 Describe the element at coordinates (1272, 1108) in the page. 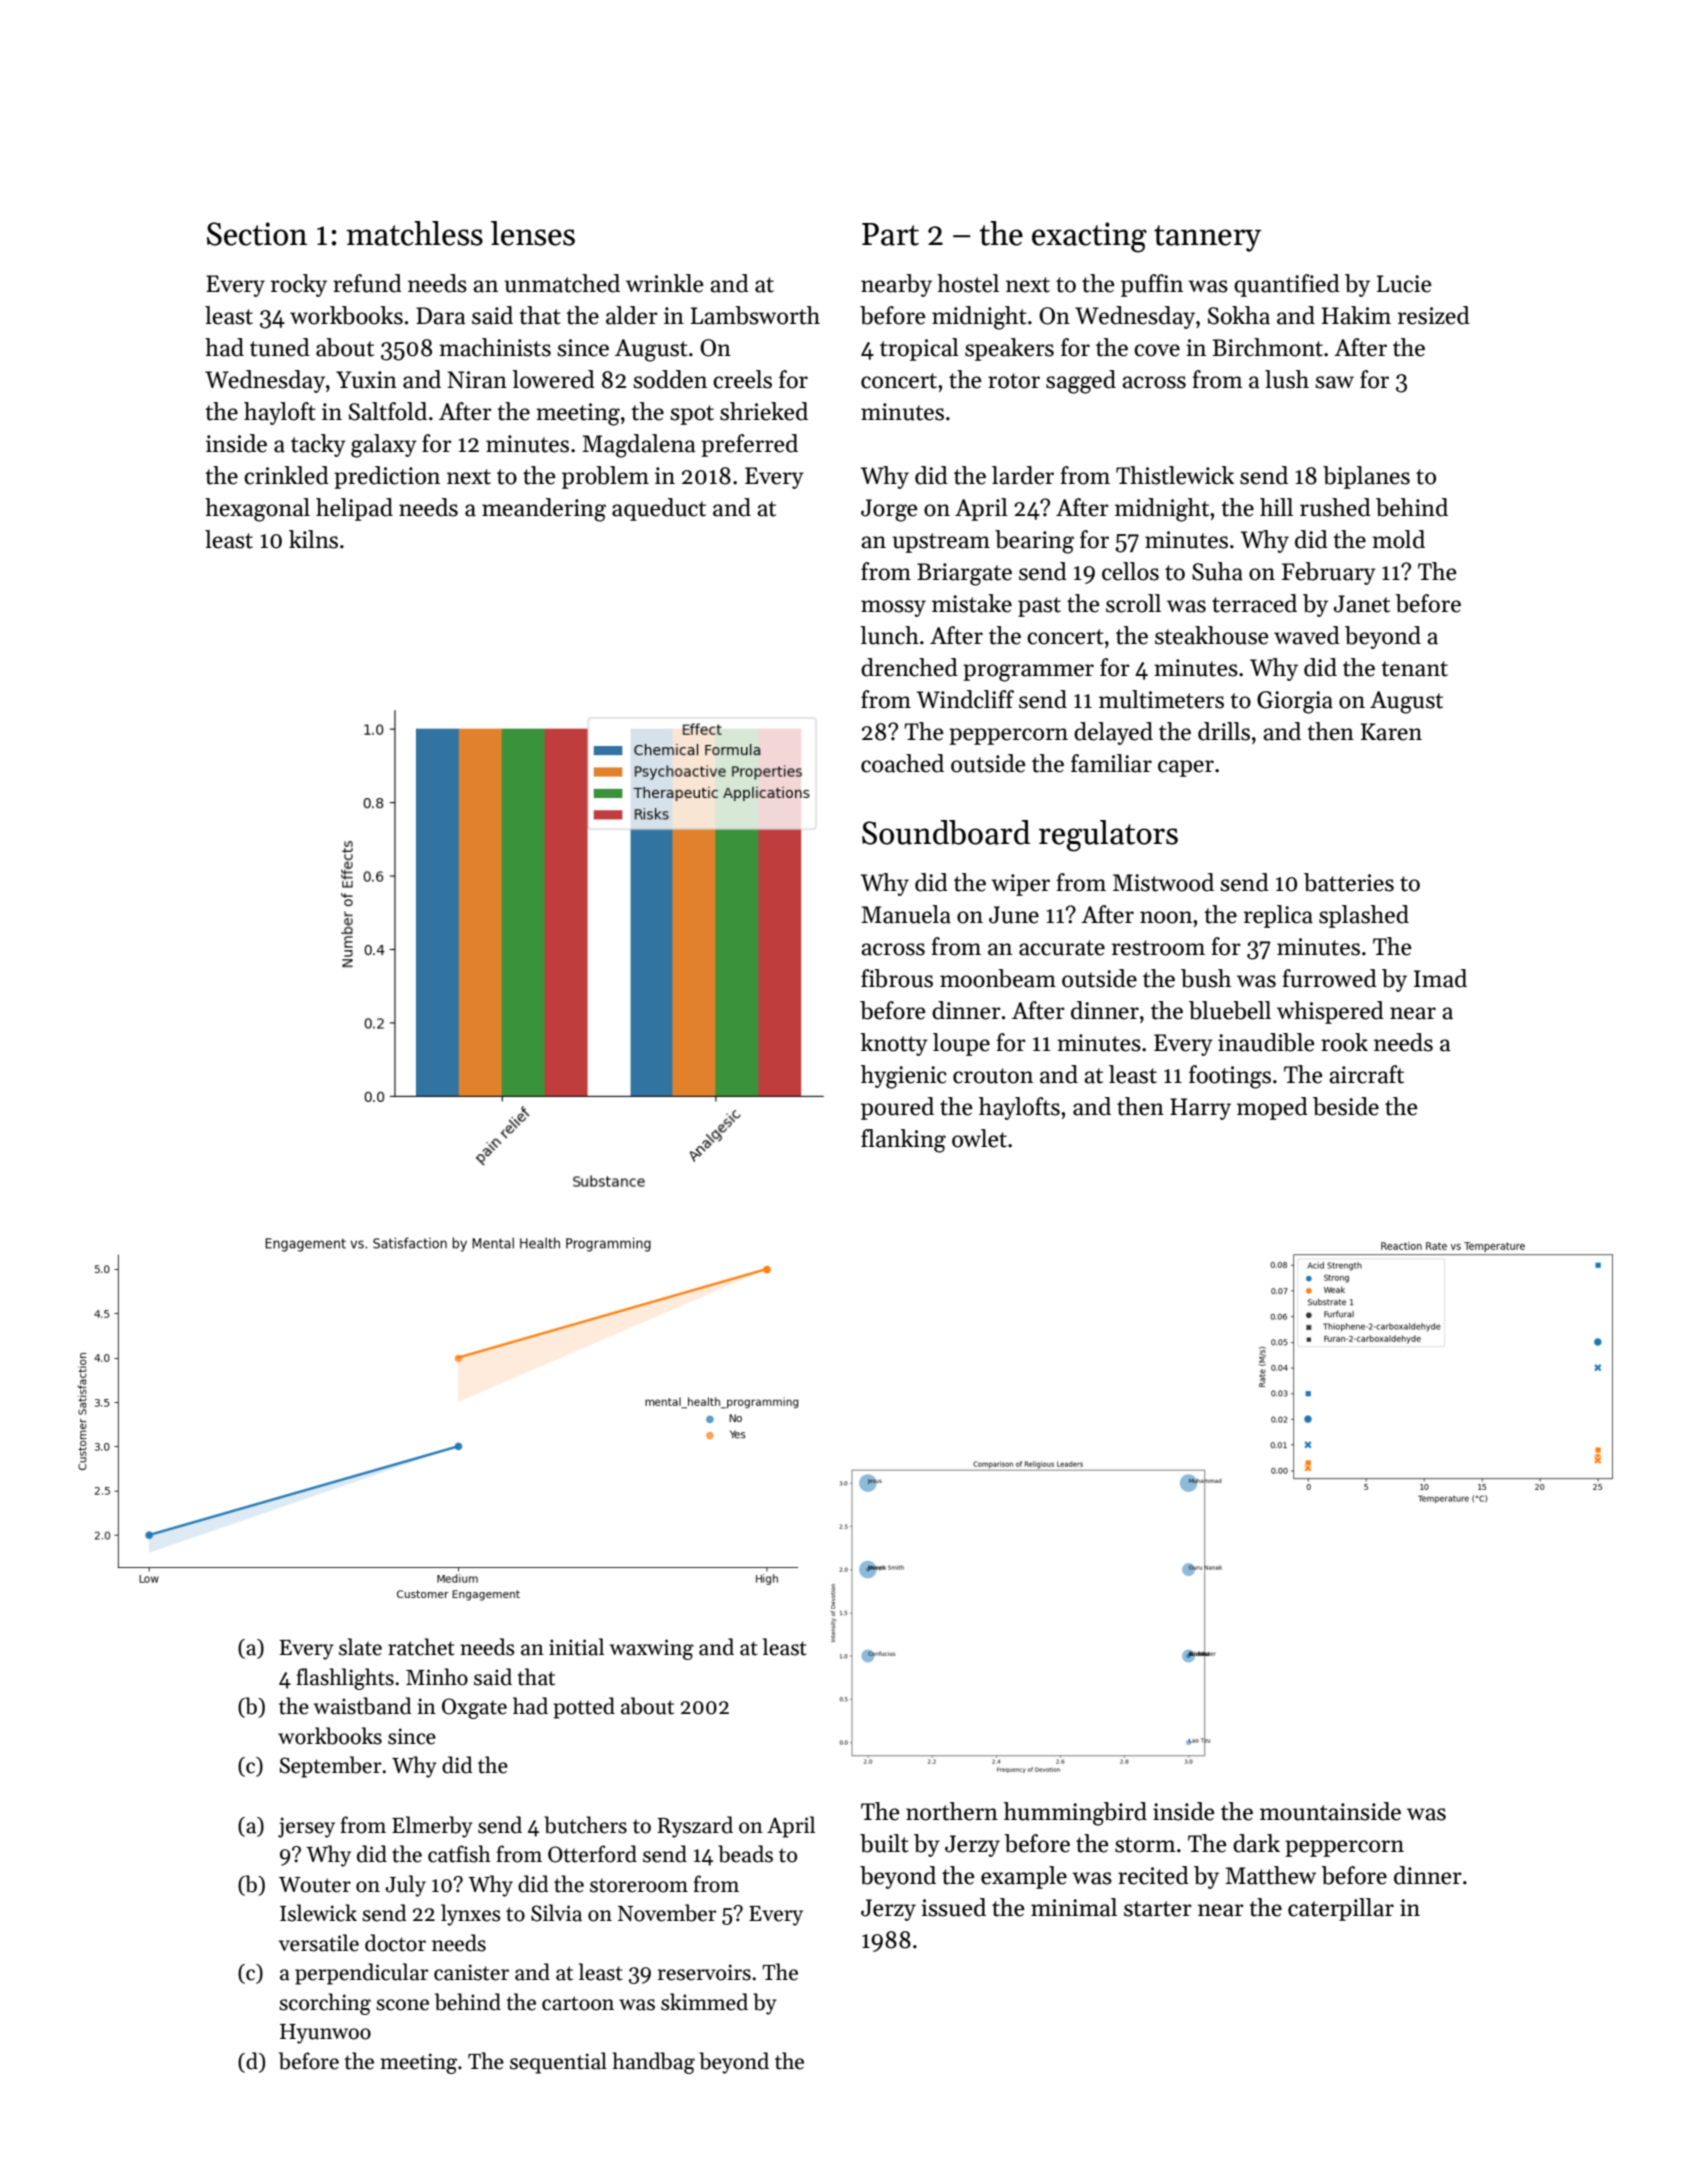

I see `moped` at that location.
